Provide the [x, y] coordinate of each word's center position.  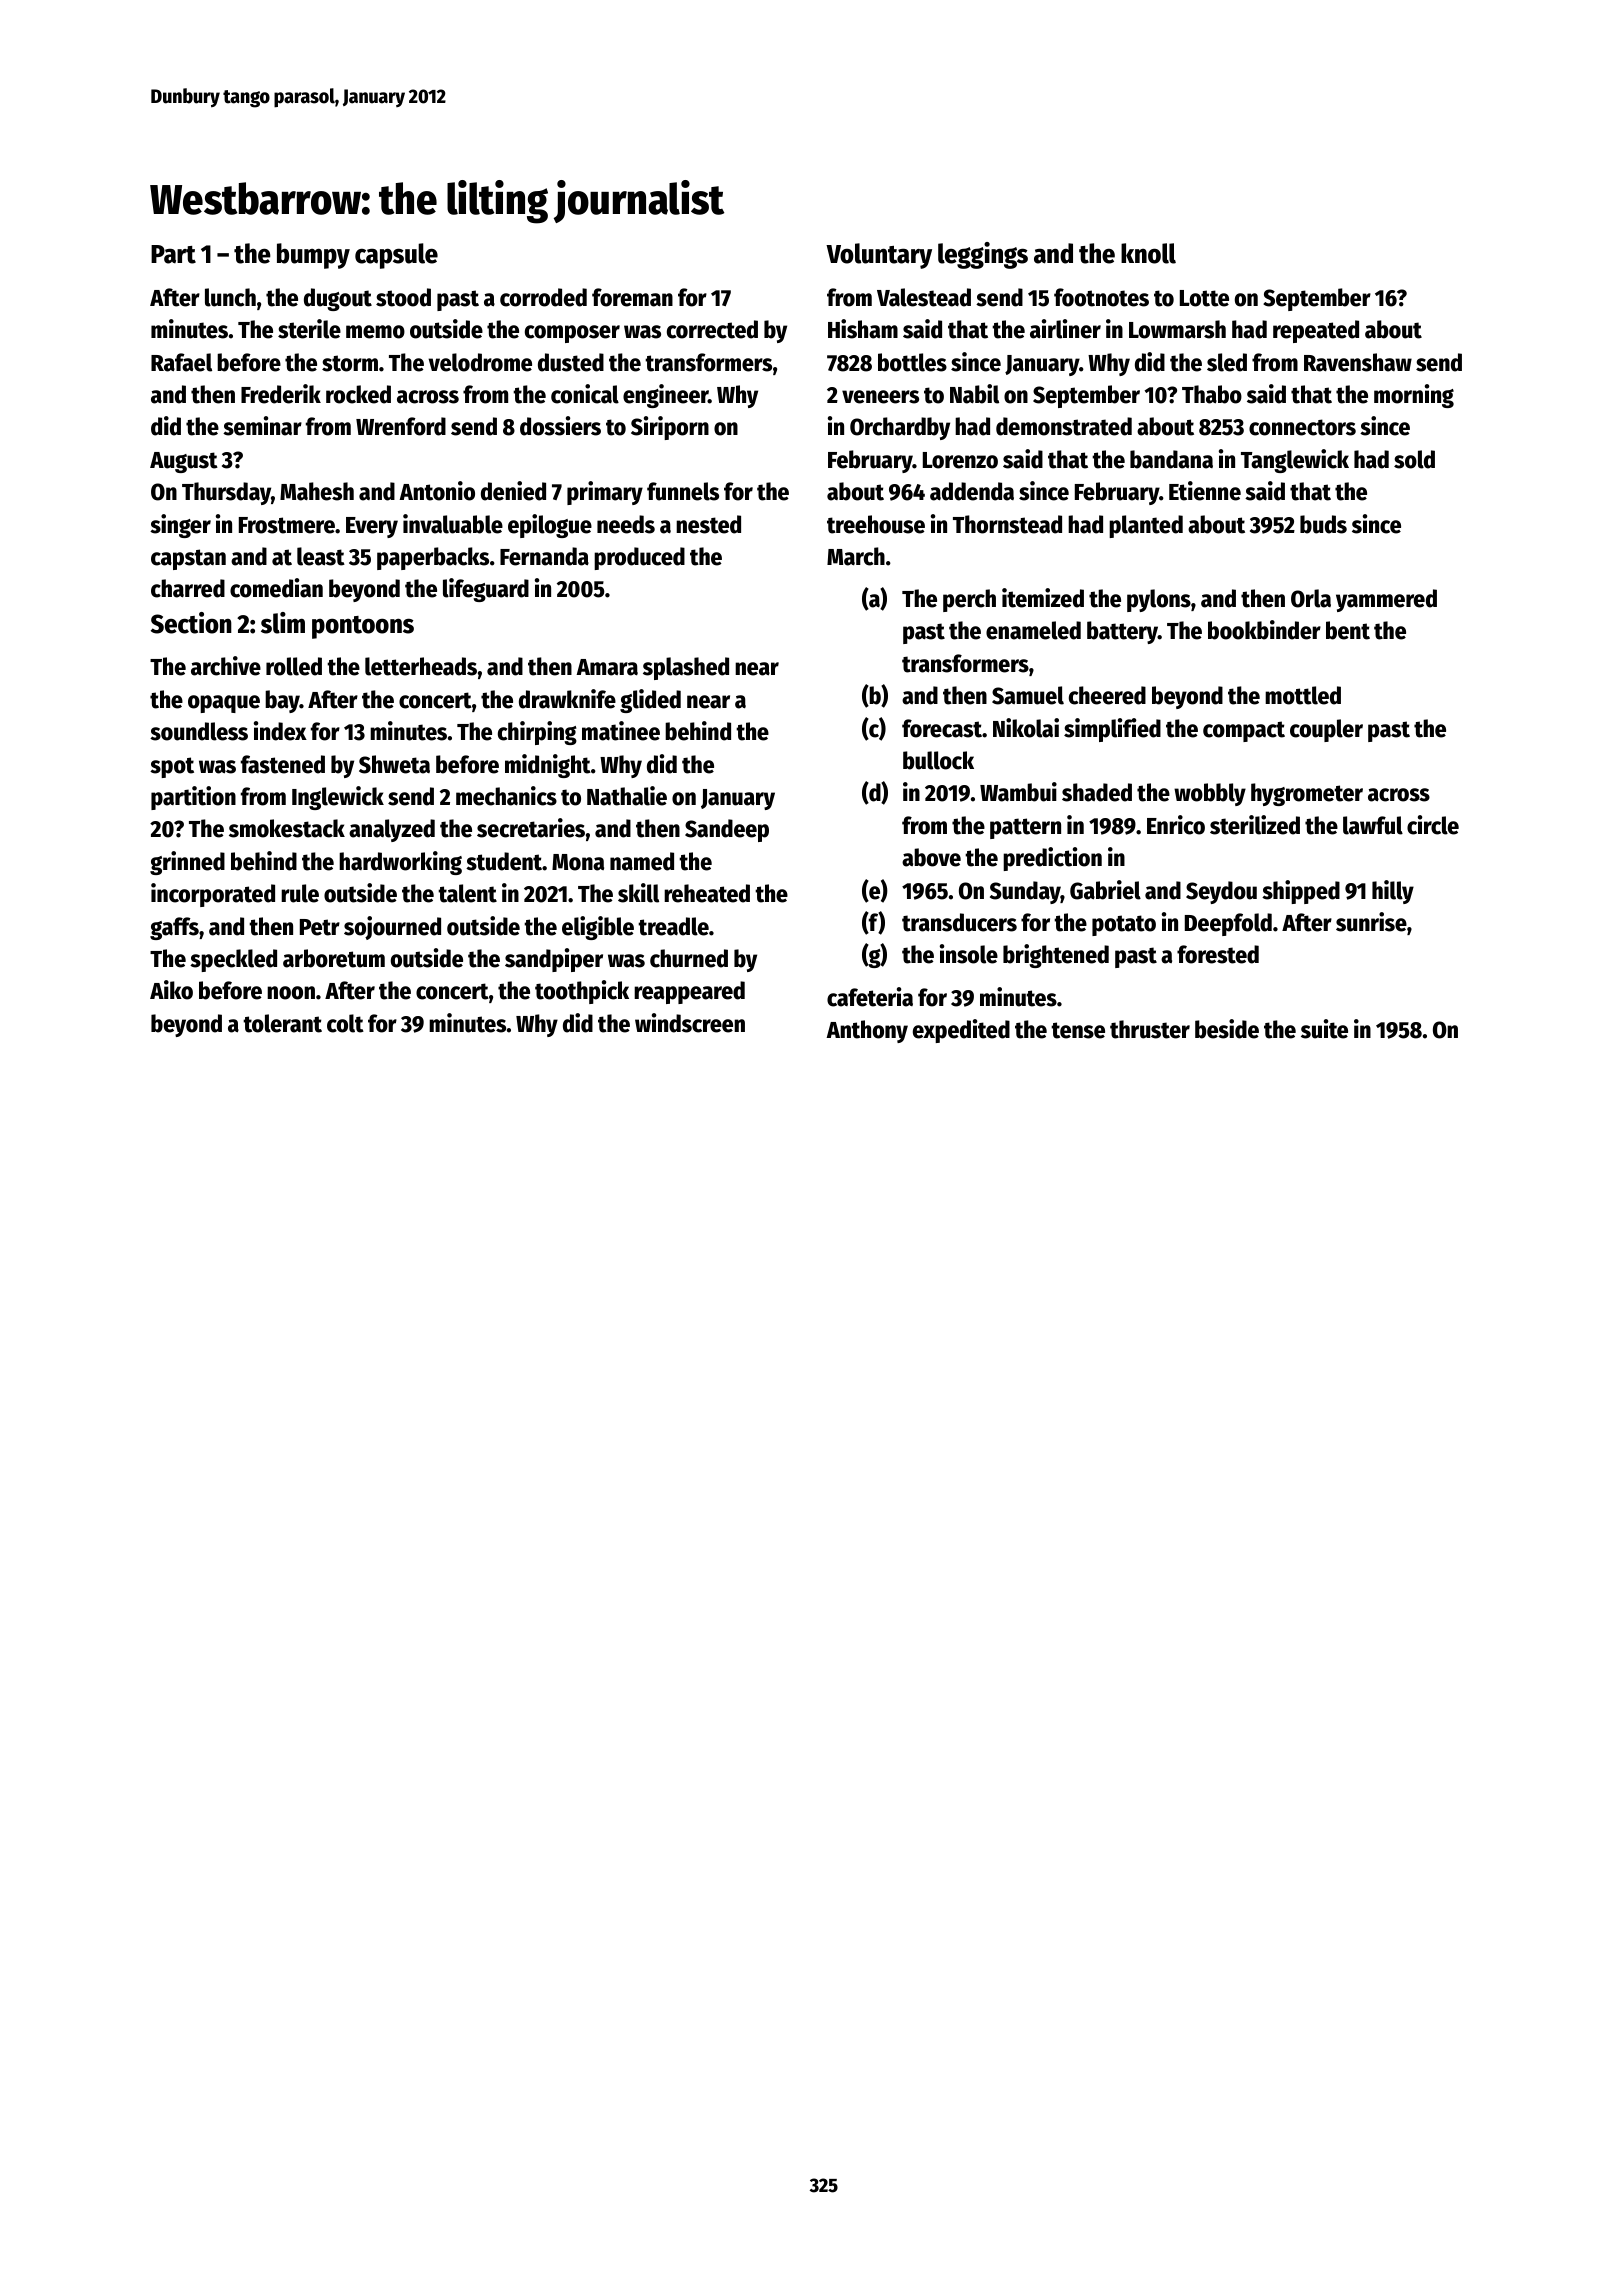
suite [1324, 1029]
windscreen [690, 1023]
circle [1433, 825]
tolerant [282, 1023]
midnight [548, 766]
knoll [1148, 253]
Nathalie [627, 796]
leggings [983, 255]
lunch [230, 297]
